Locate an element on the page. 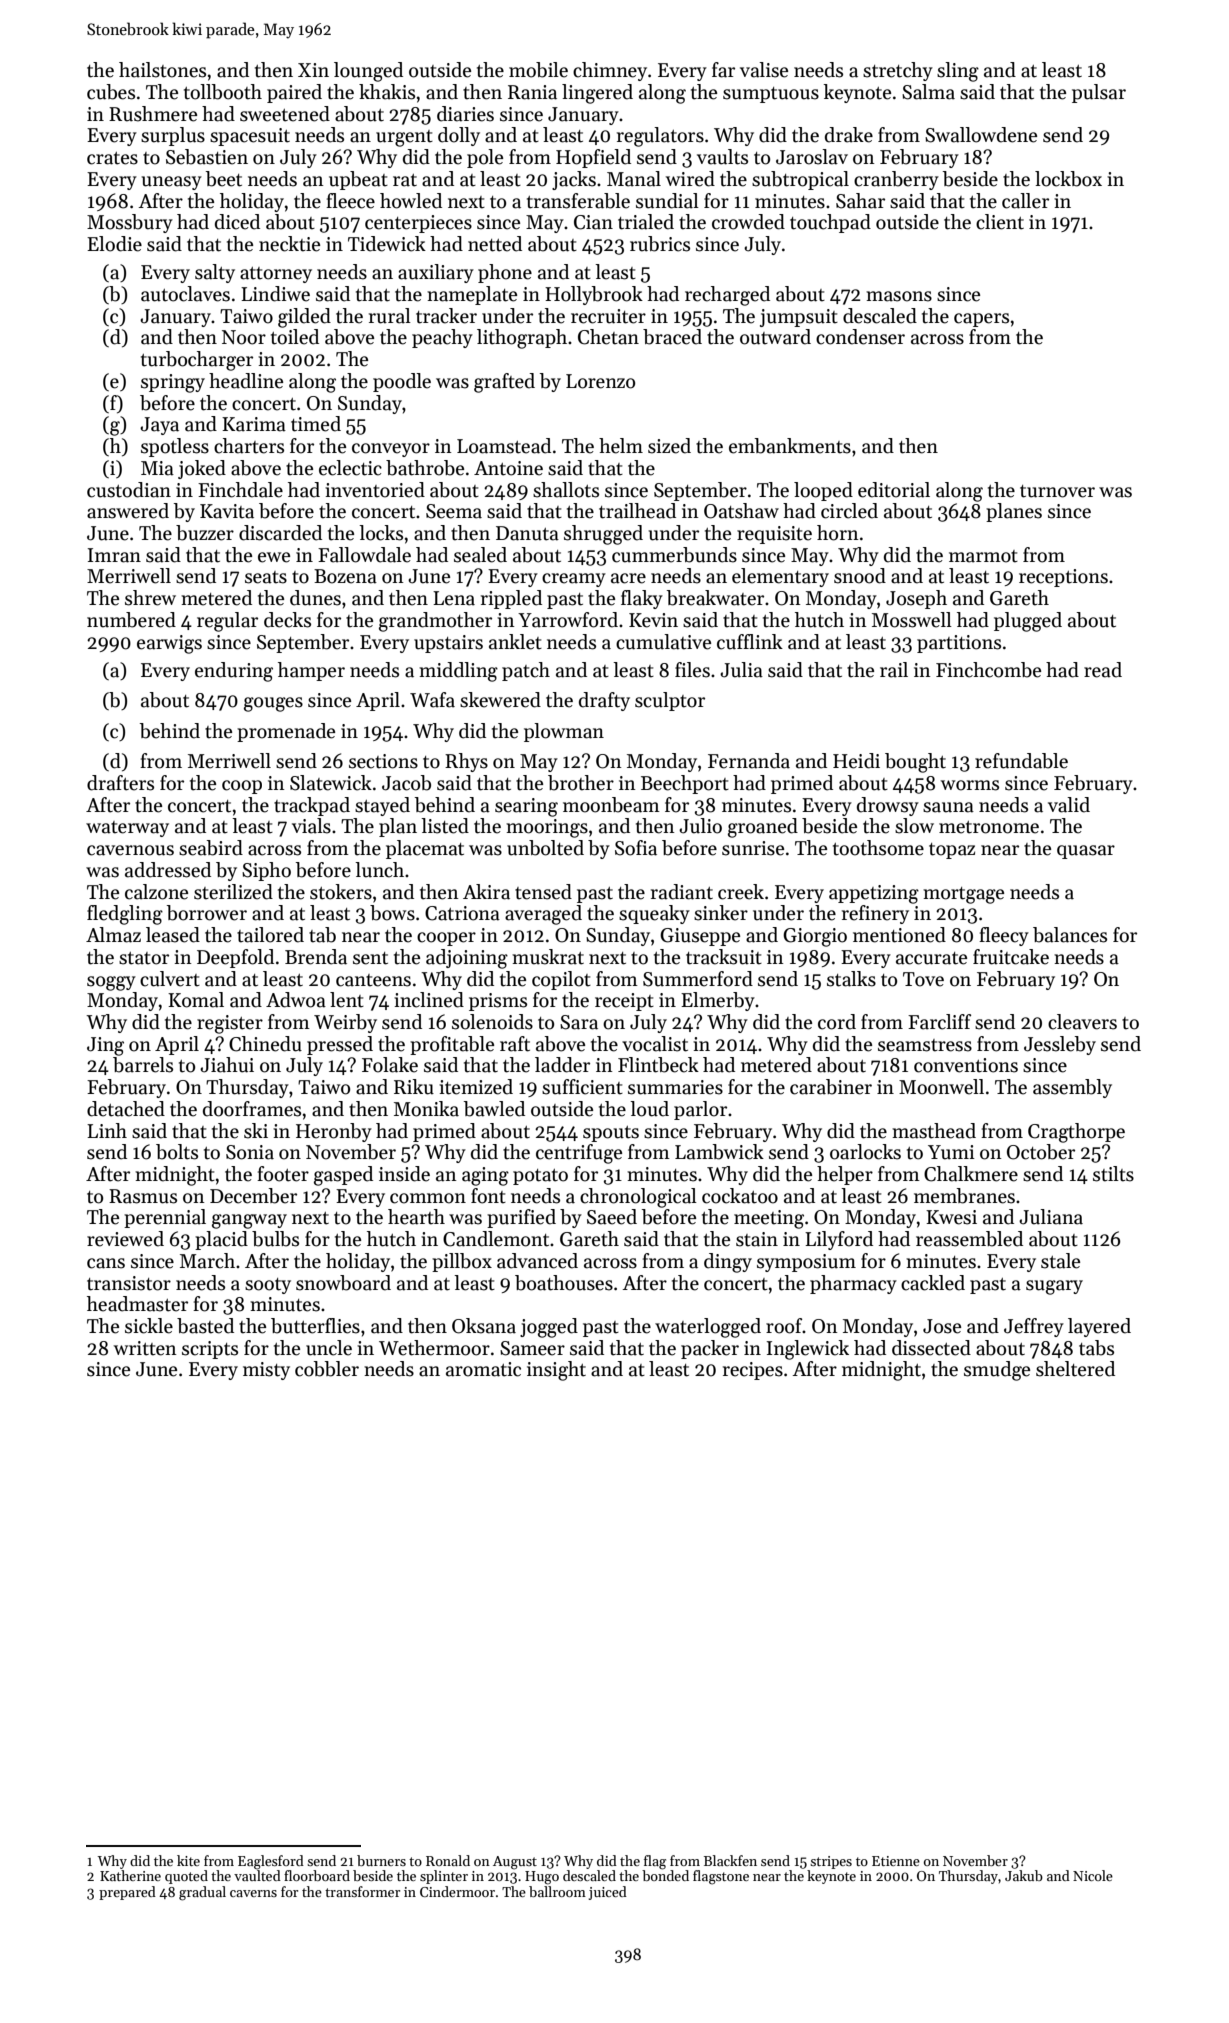 This image has width=1229, height=2023. sheltered is located at coordinates (1075, 1369).
